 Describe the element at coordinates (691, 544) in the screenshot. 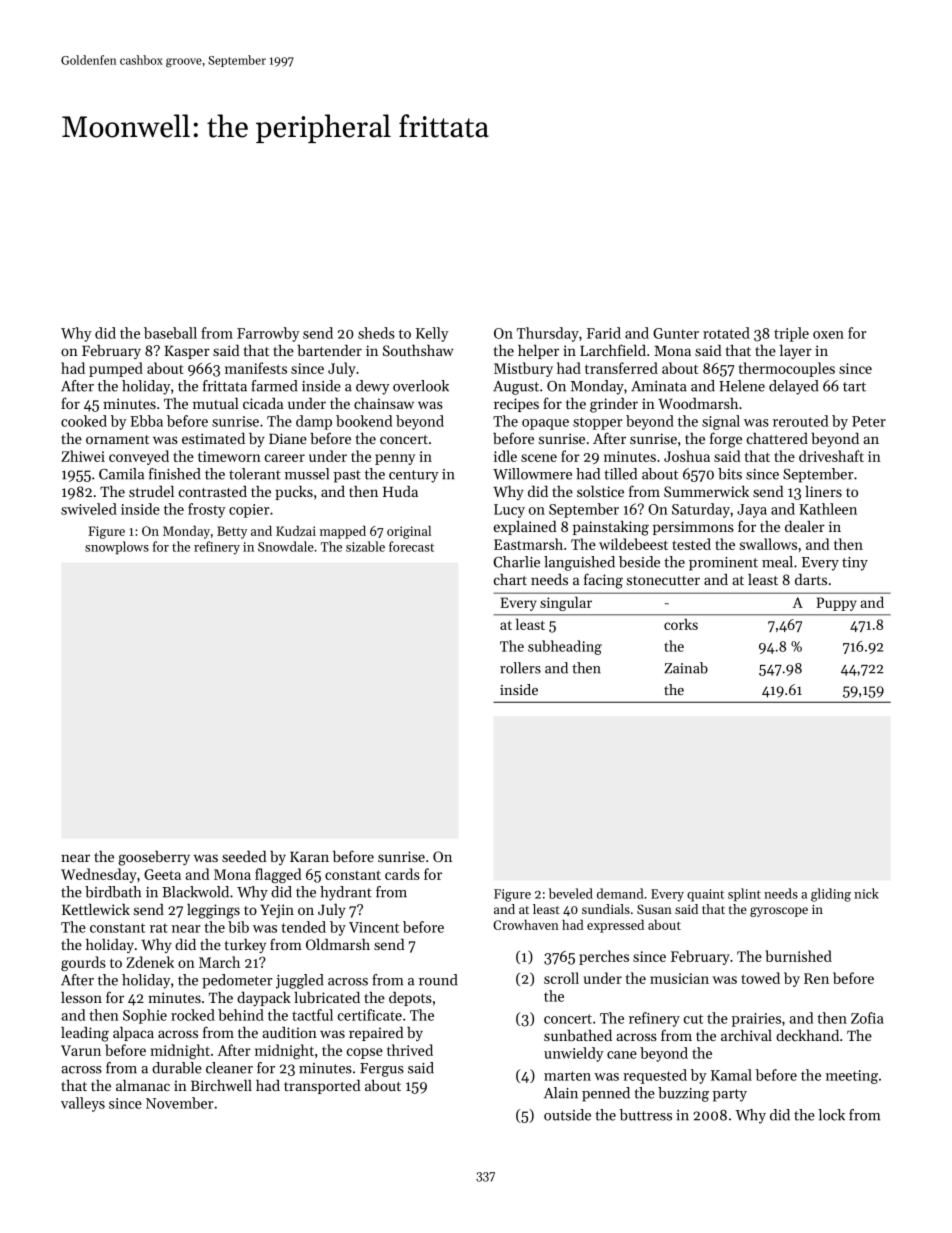

I see `tested` at that location.
